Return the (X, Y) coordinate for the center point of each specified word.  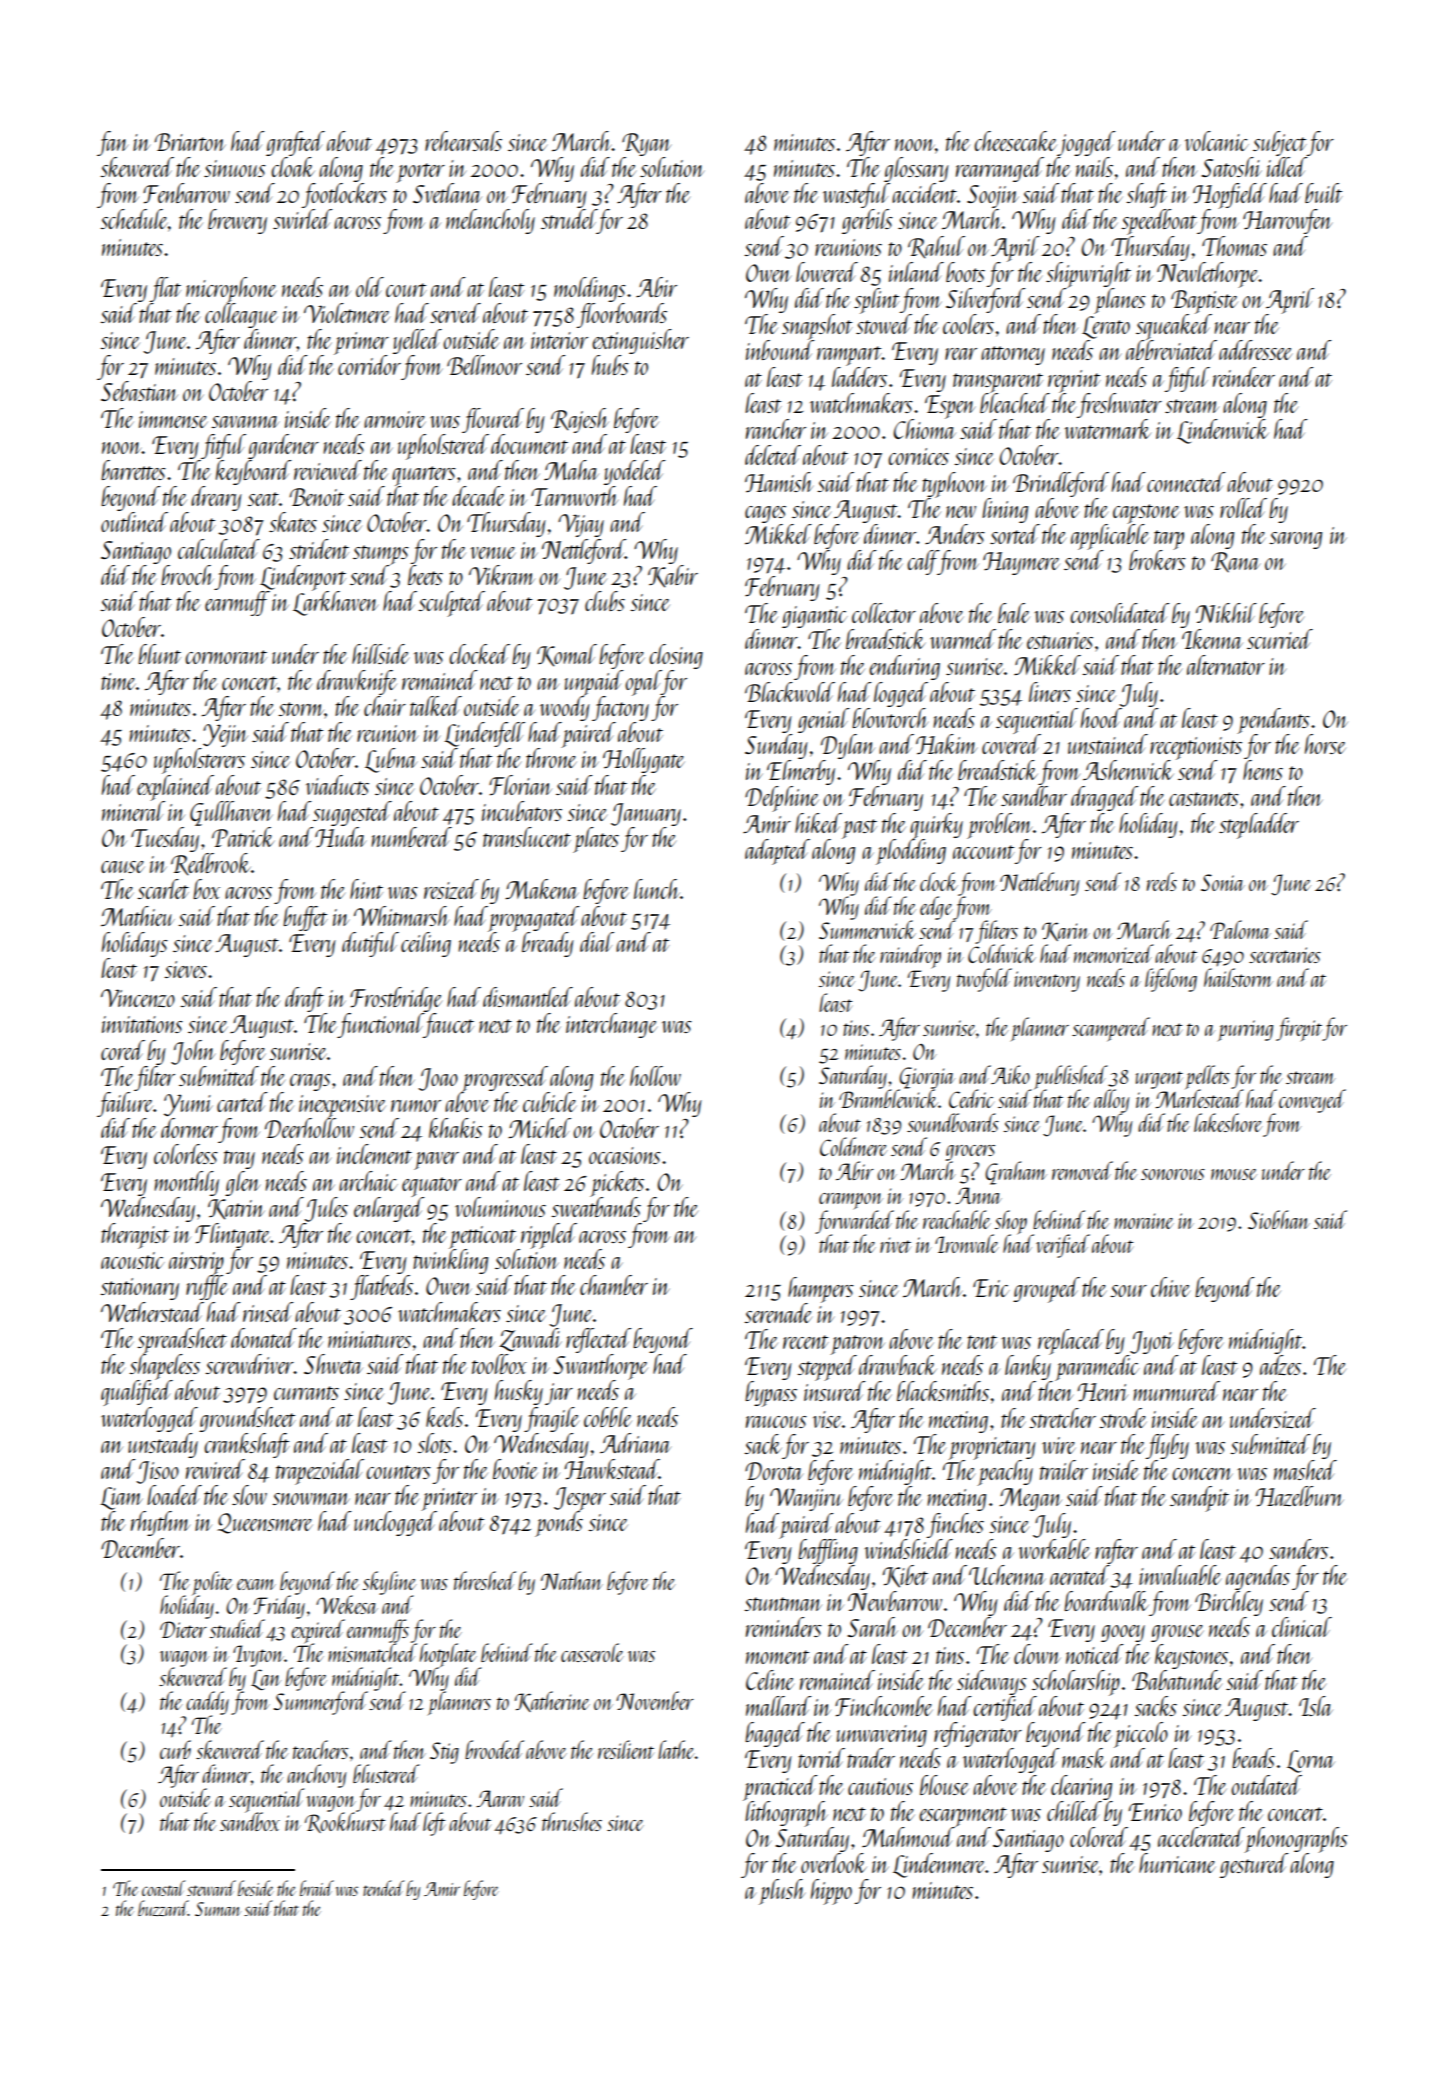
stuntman (783, 1604)
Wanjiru (806, 1499)
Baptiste (1204, 302)
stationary (139, 1289)
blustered (386, 1773)
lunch (657, 889)
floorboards (621, 315)
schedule (134, 219)
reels (1162, 881)
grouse (1177, 1633)
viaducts (337, 785)
